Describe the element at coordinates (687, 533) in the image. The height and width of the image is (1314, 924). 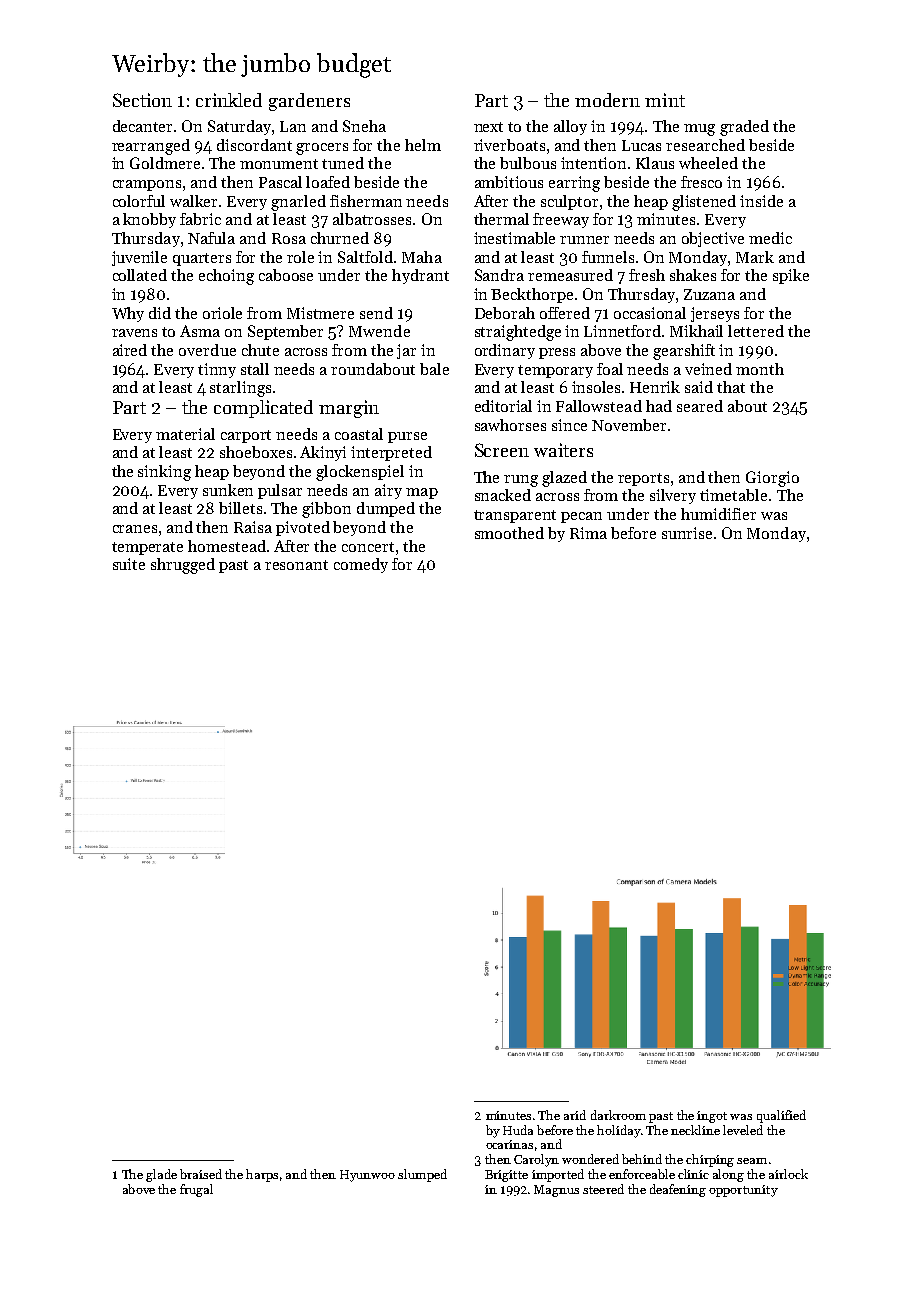
I see `sunrise` at that location.
